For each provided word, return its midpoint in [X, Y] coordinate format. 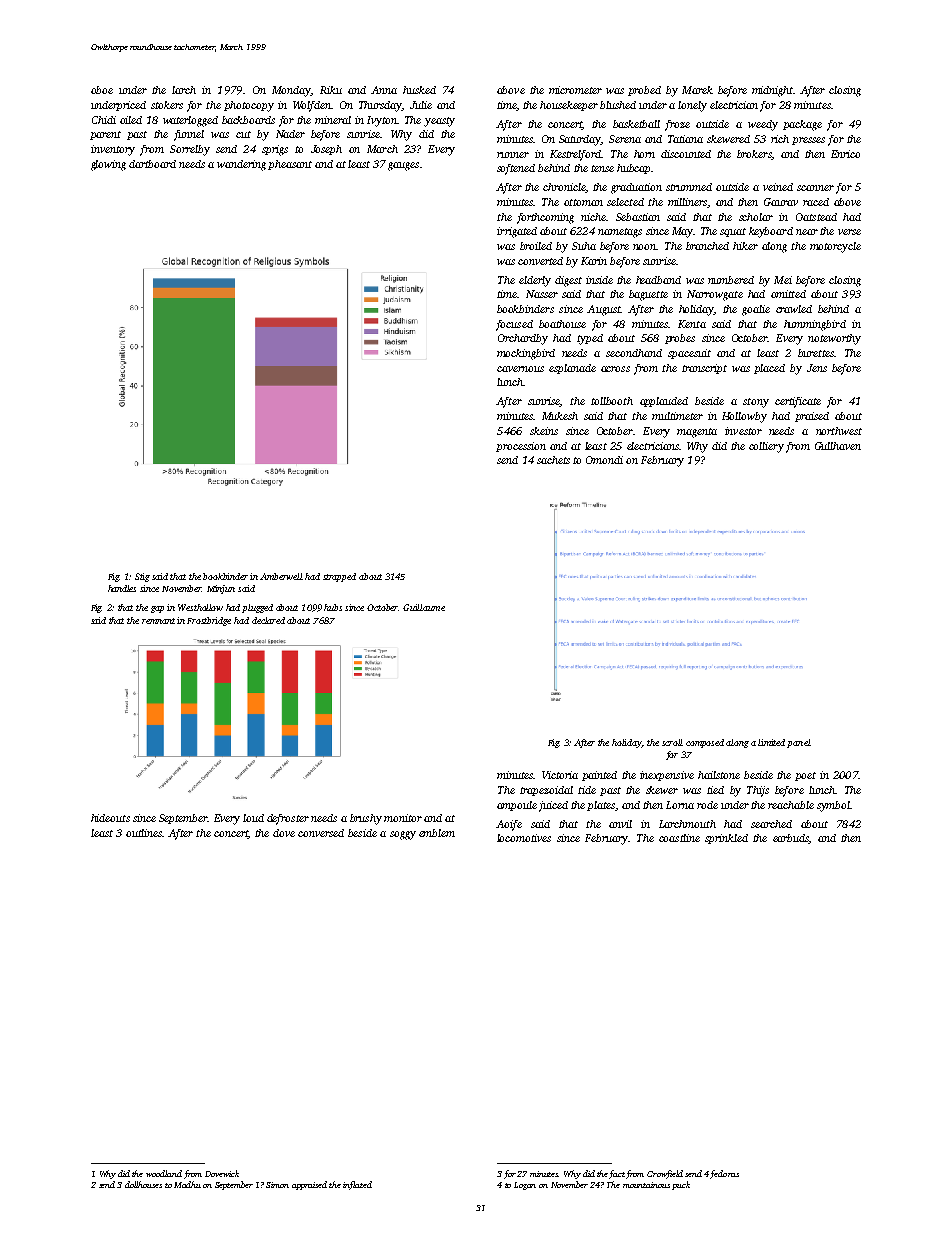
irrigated [517, 232]
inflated [357, 1185]
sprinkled [726, 839]
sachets [553, 460]
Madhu [187, 1184]
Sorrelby [190, 150]
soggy [403, 835]
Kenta [692, 324]
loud [253, 818]
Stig [142, 577]
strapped [339, 577]
